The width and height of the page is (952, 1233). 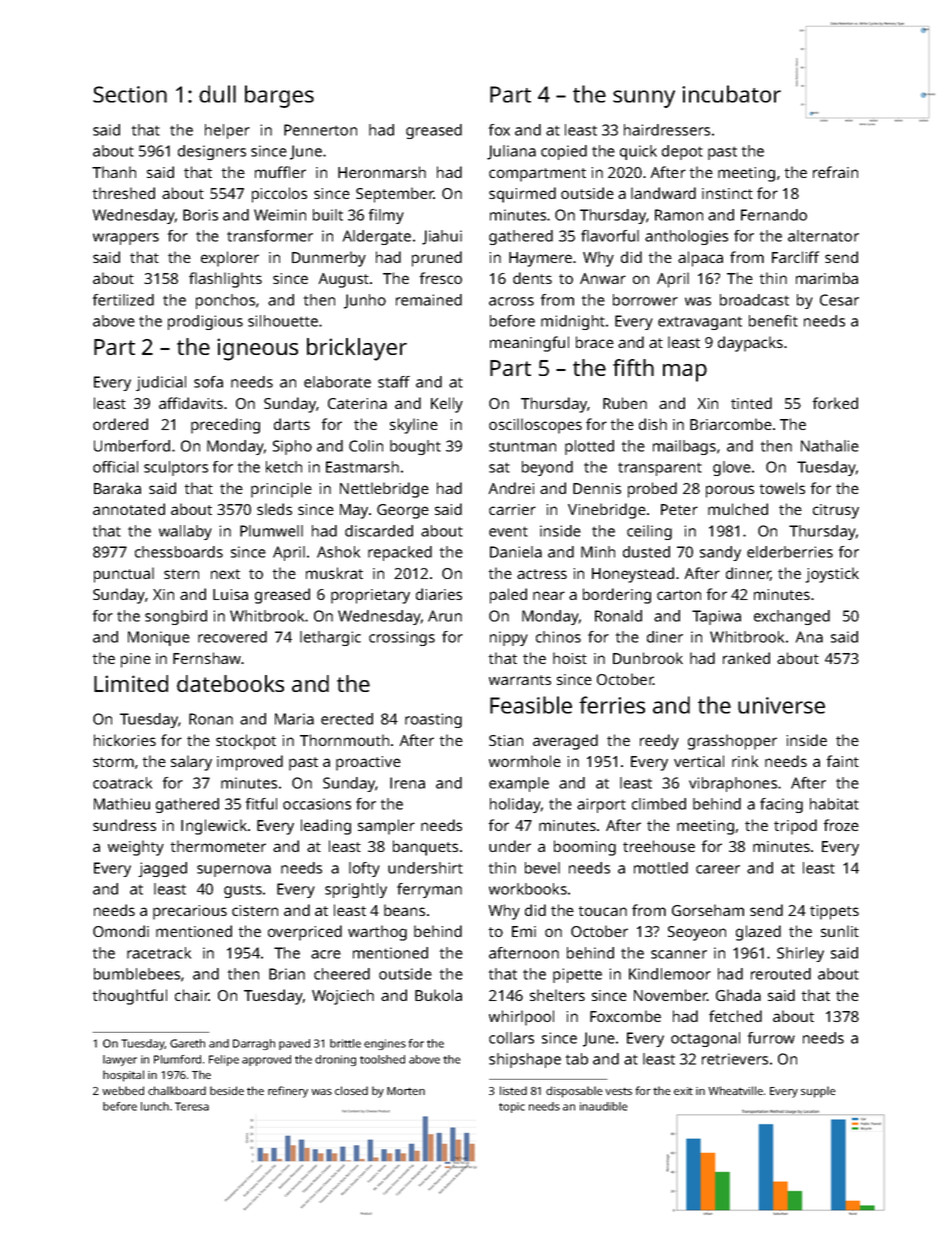 I want to click on dinner, so click(x=748, y=574).
